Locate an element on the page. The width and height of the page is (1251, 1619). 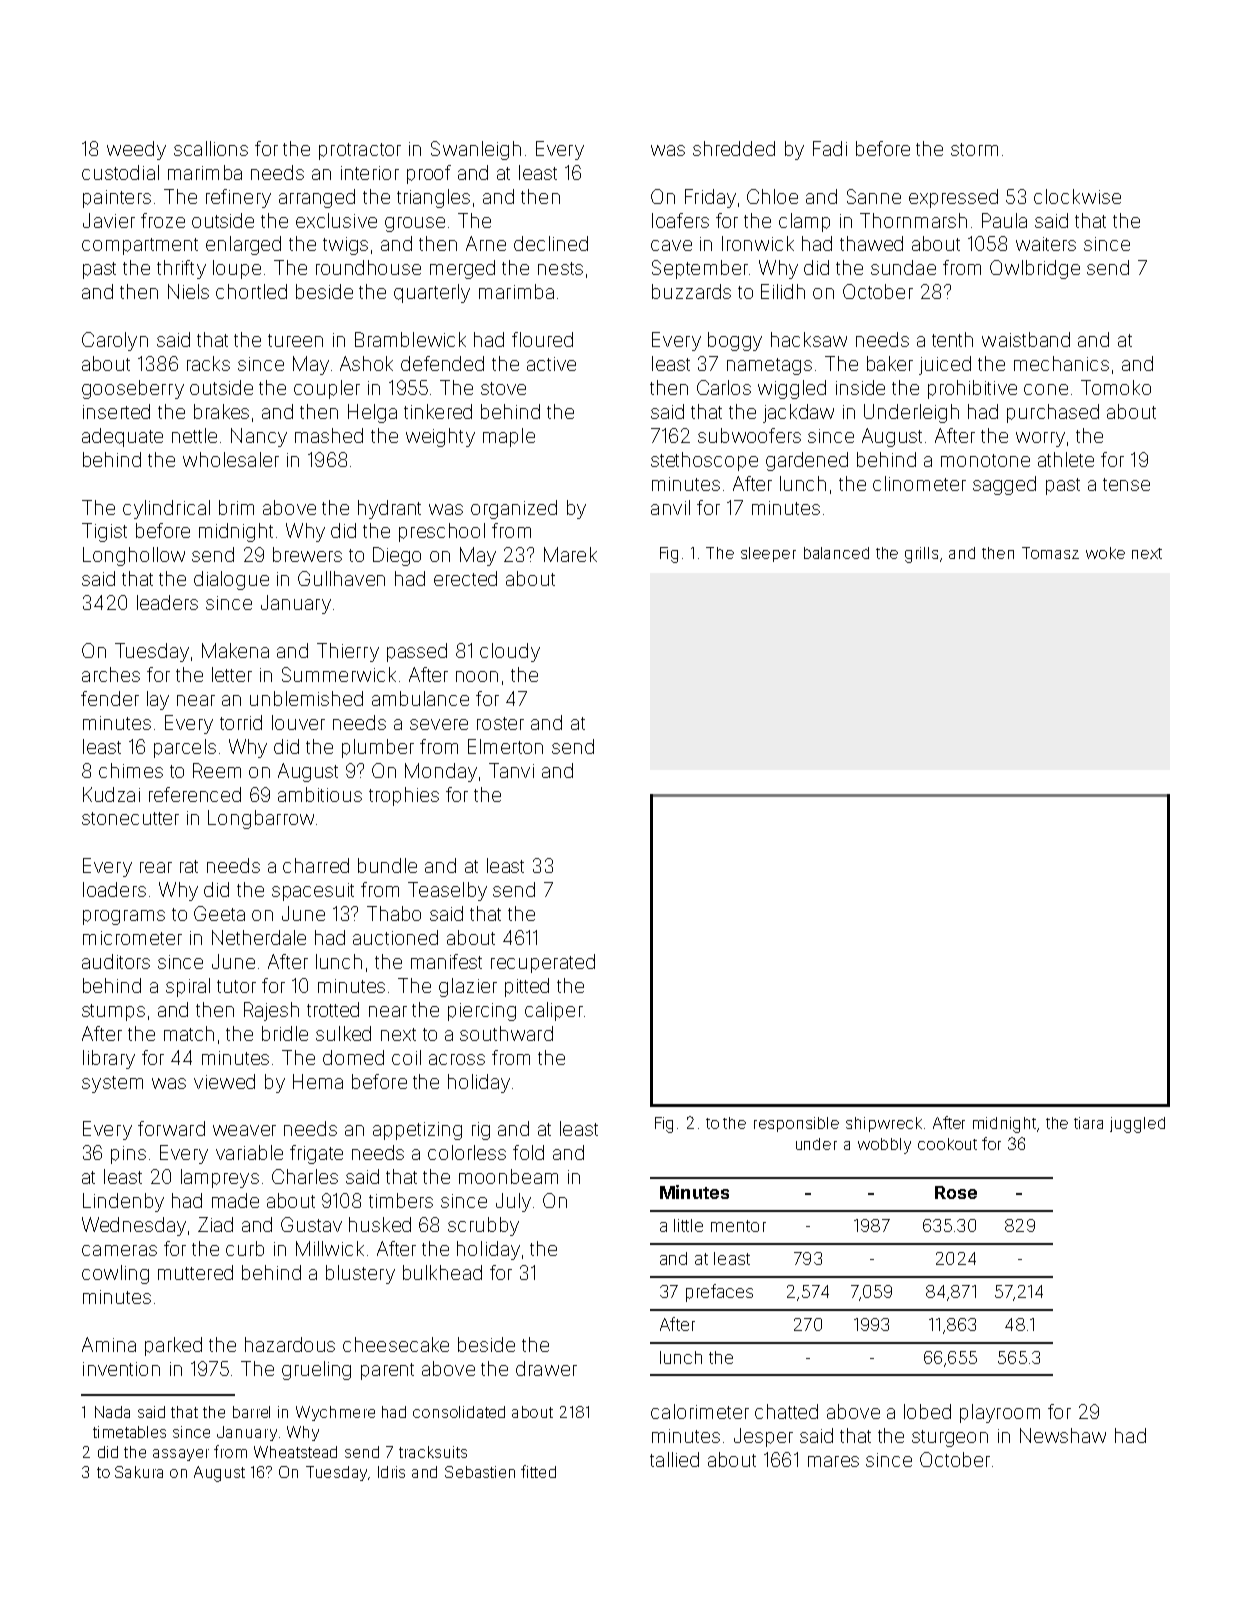
Fadi is located at coordinates (830, 148).
